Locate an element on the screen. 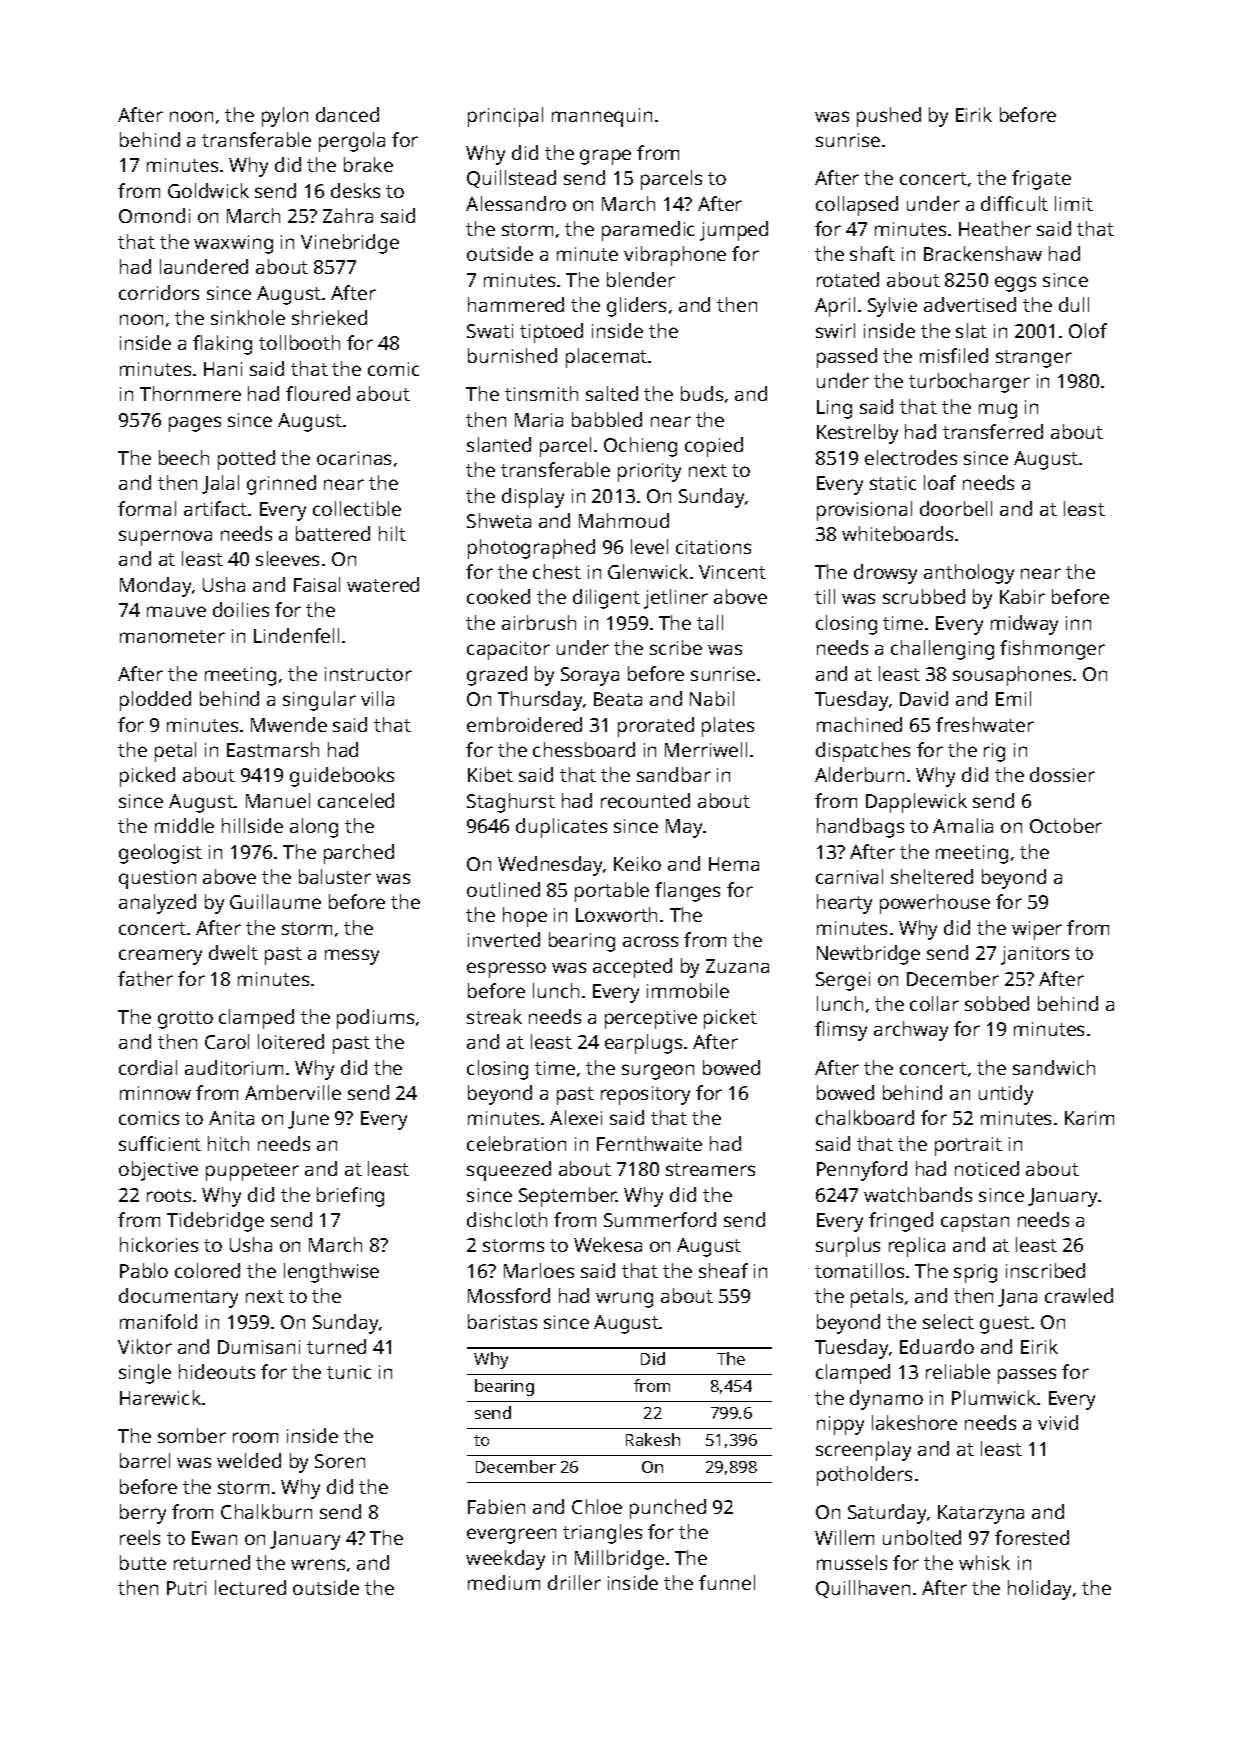 Image resolution: width=1239 pixels, height=1752 pixels. David is located at coordinates (924, 698).
